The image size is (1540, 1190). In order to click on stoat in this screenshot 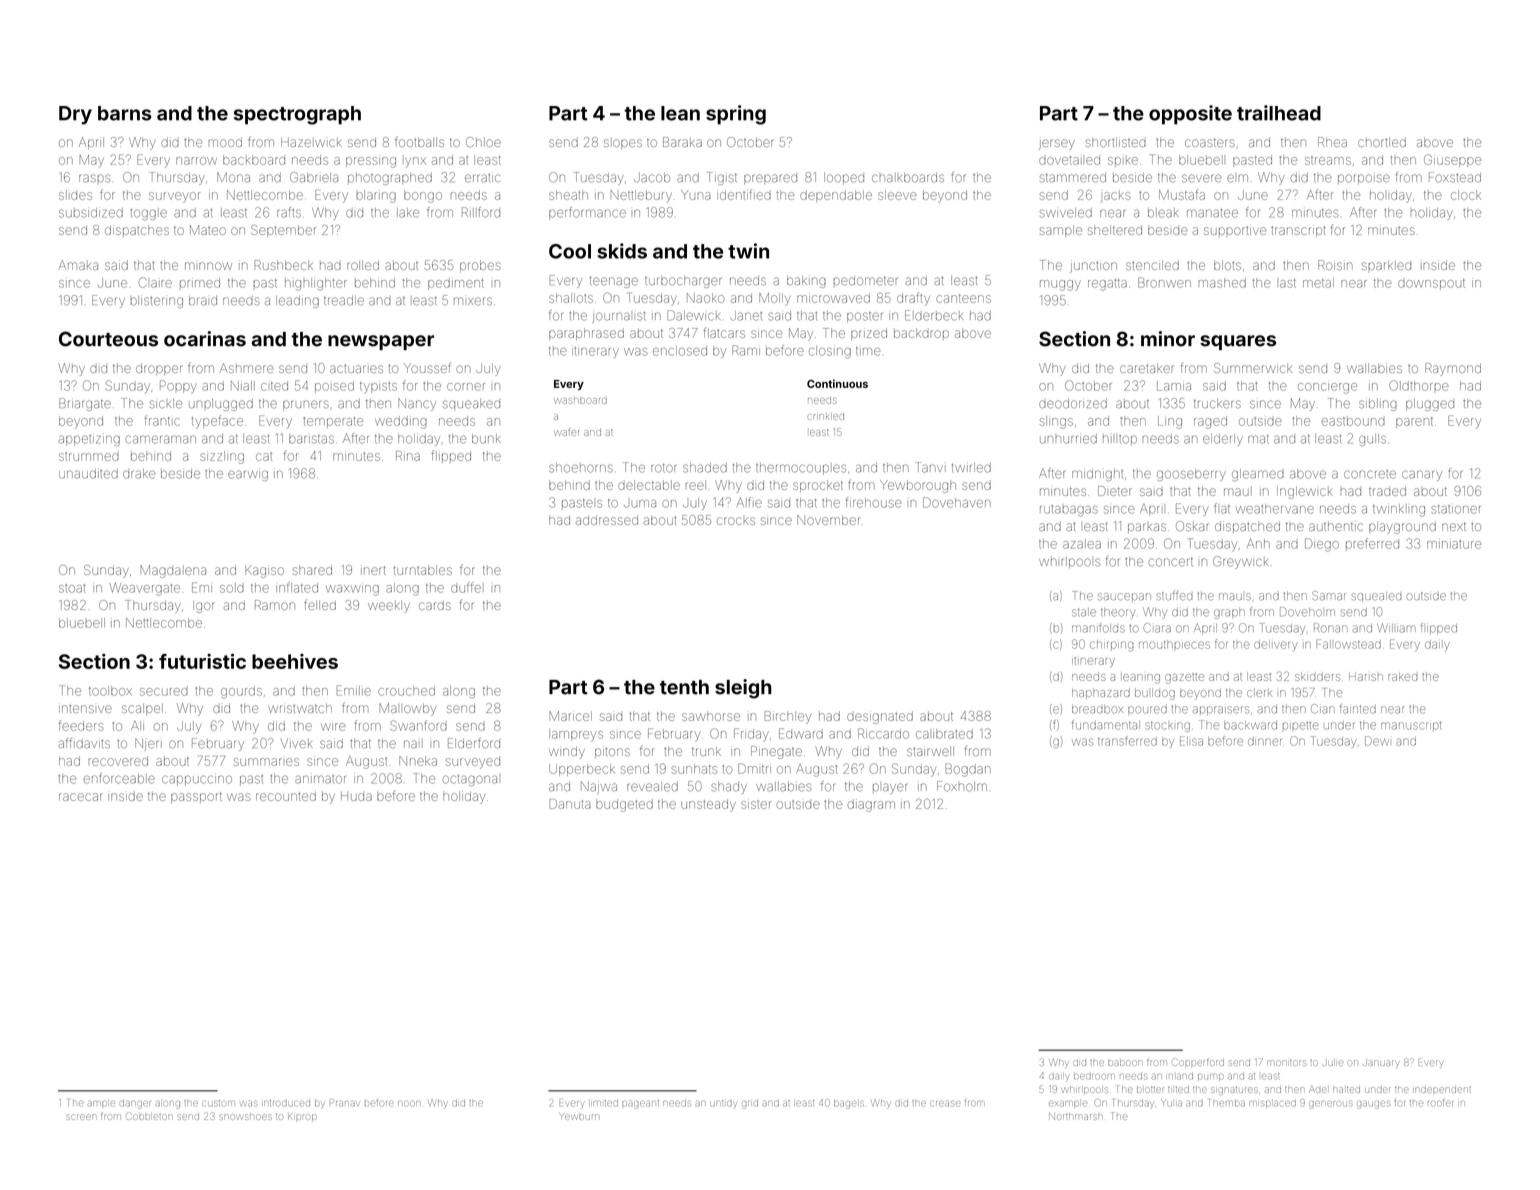, I will do `click(72, 588)`.
